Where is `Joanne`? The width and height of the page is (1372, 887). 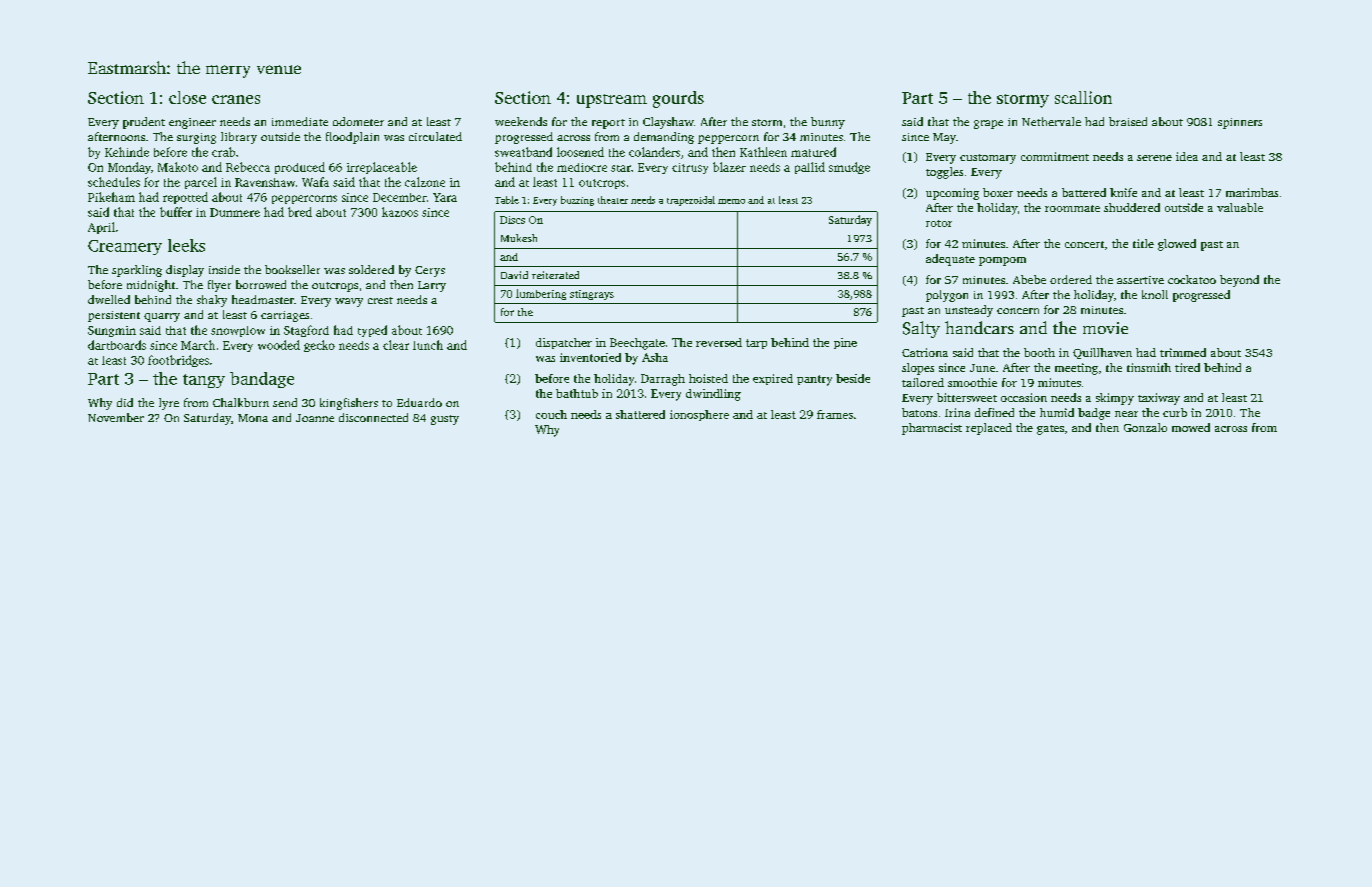
Joanne is located at coordinates (315, 418).
